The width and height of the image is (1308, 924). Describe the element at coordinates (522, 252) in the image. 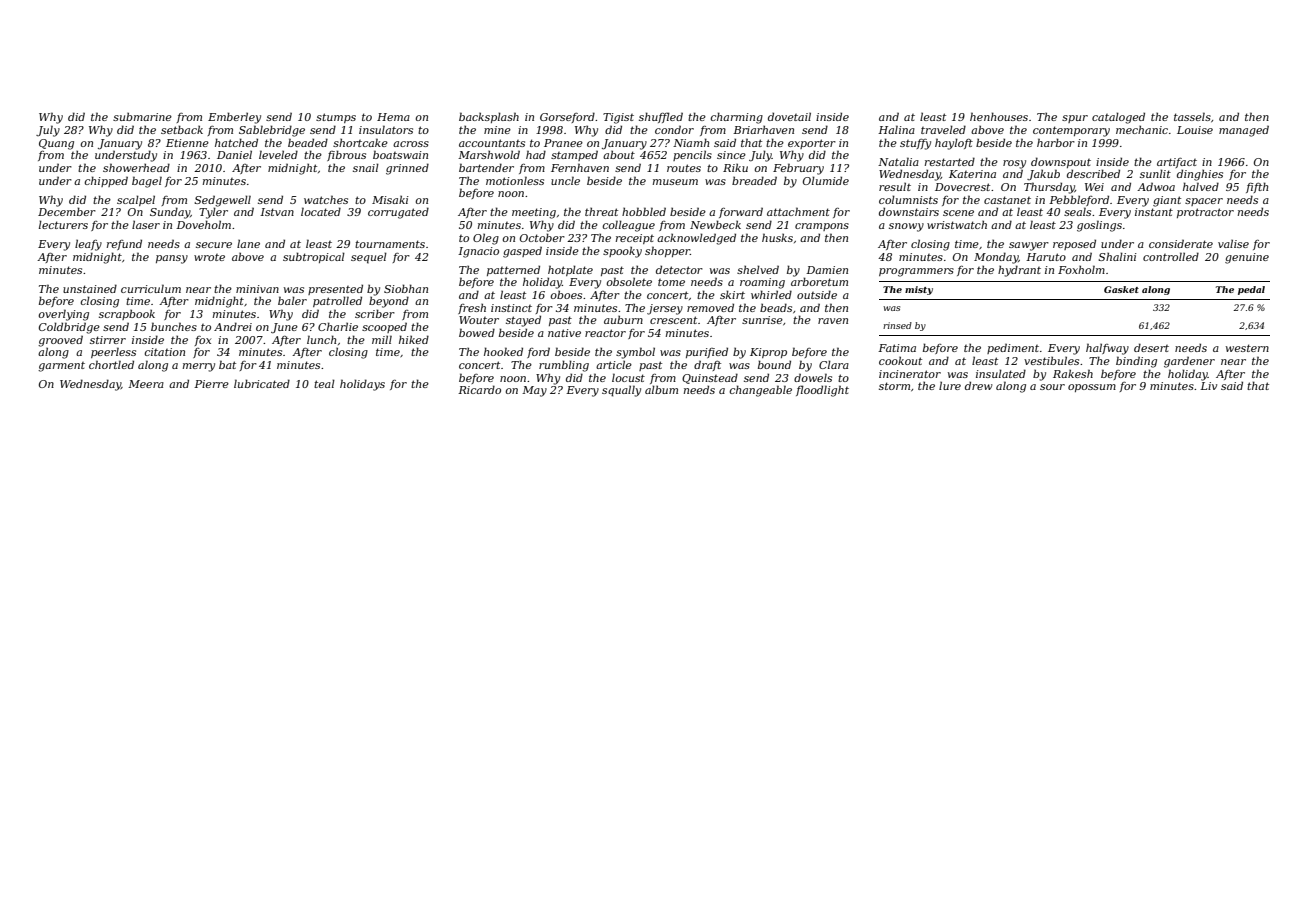

I see `gasped` at that location.
